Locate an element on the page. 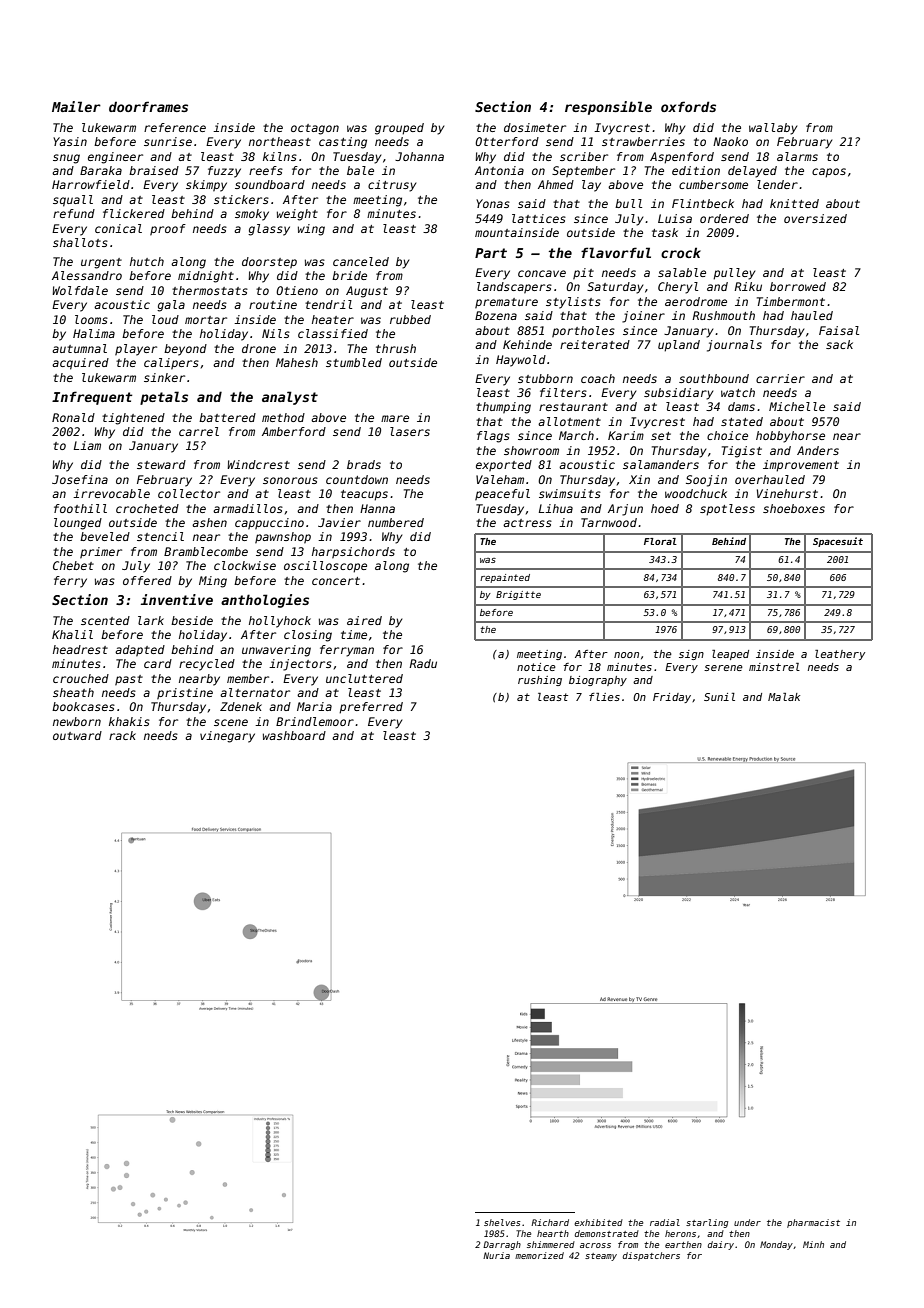 The image size is (924, 1308). swimsuits is located at coordinates (570, 493).
